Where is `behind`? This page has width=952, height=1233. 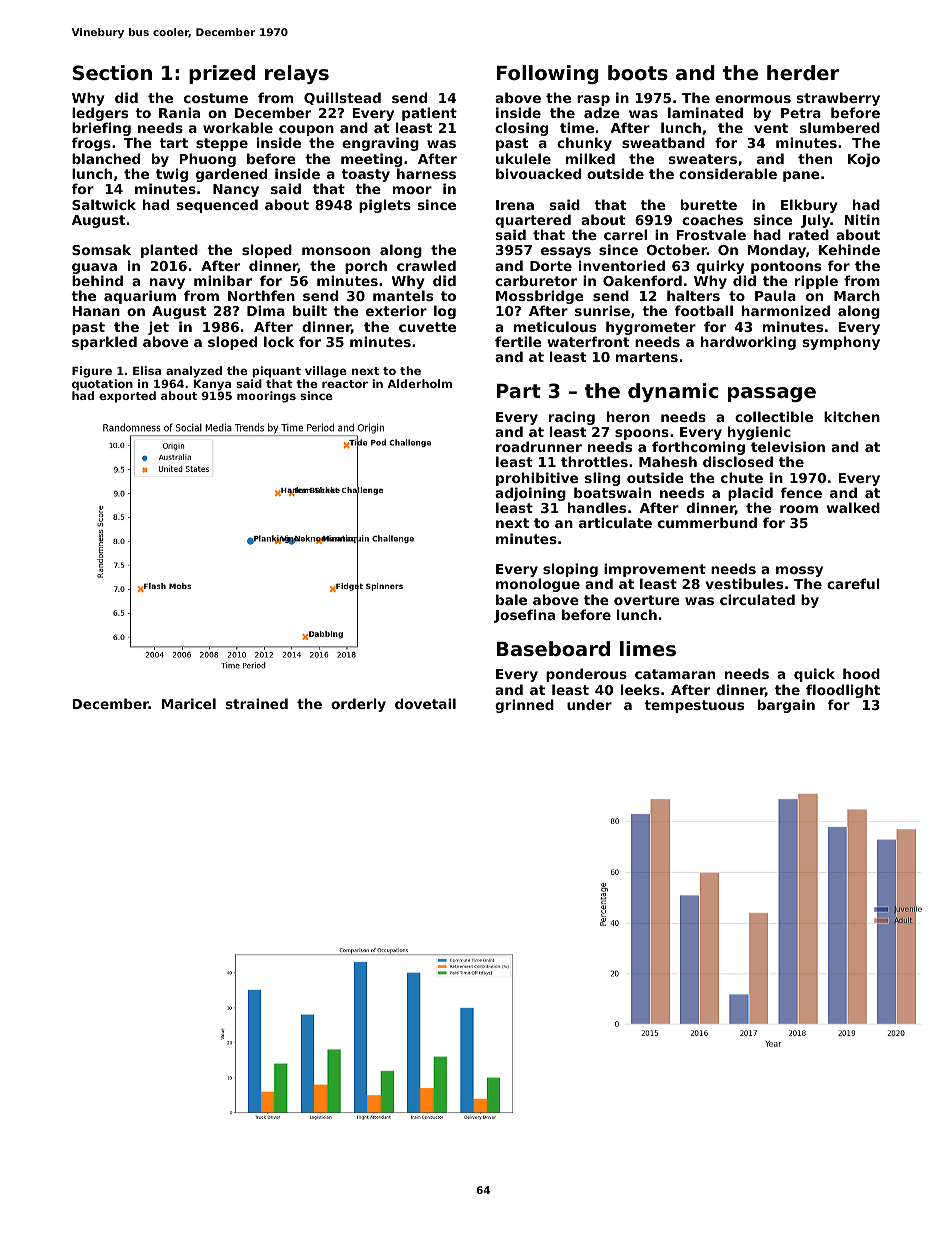 behind is located at coordinates (97, 280).
